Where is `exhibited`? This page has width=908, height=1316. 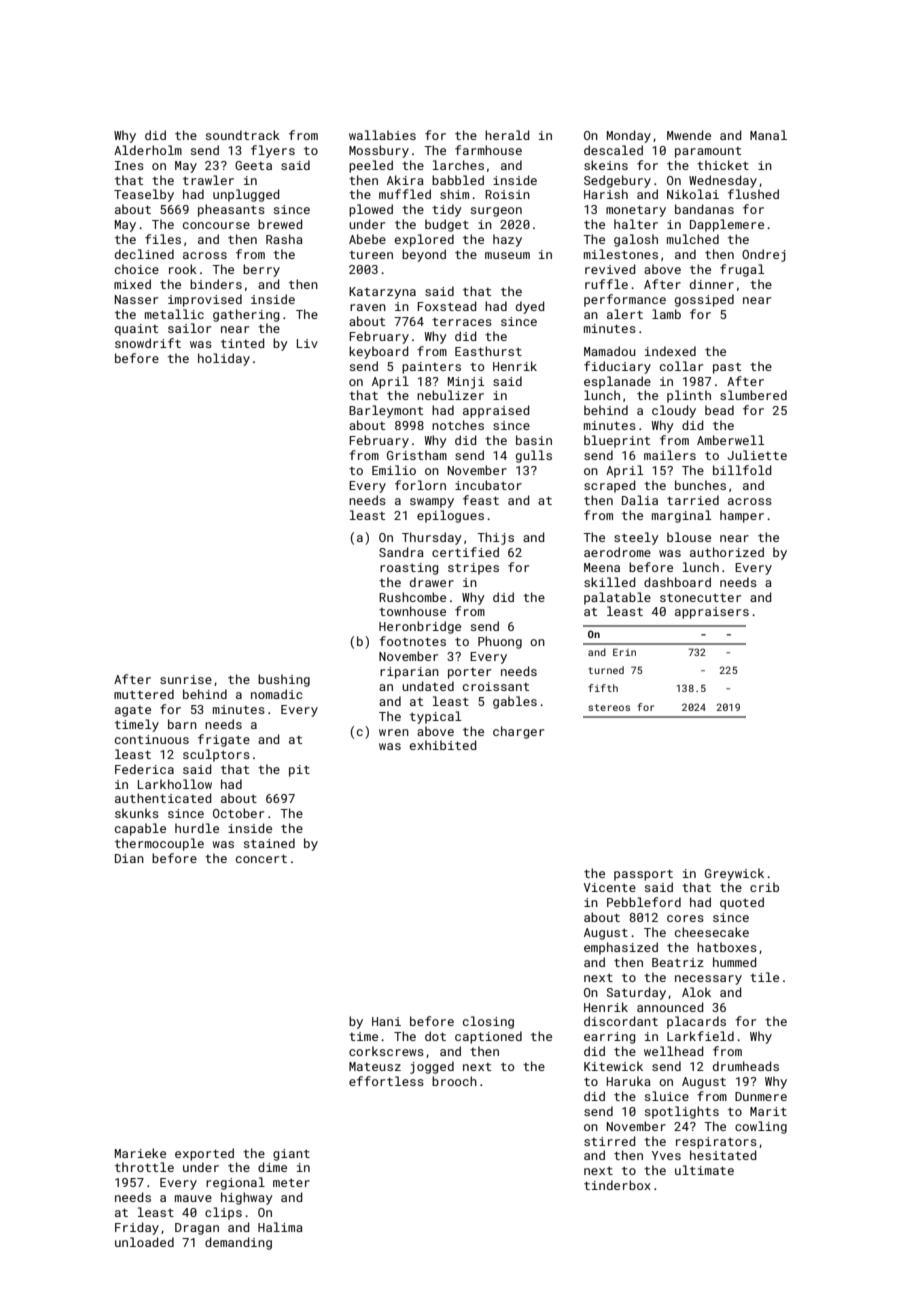
exhibited is located at coordinates (443, 745).
